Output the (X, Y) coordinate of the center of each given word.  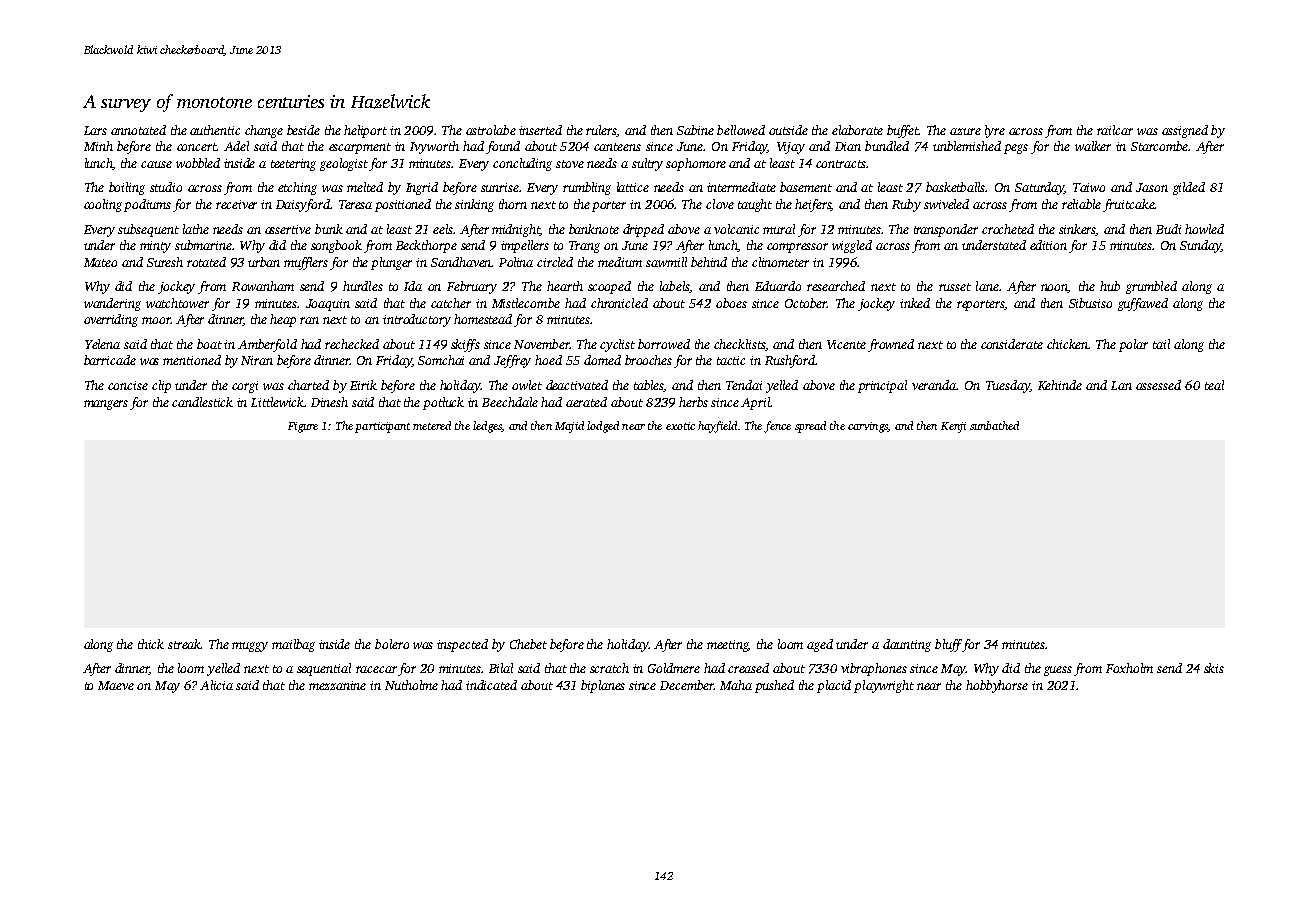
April (756, 403)
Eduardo (778, 286)
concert (197, 147)
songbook (336, 246)
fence (777, 427)
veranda (934, 385)
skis (1214, 668)
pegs (1016, 149)
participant (382, 427)
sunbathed (994, 425)
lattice (633, 187)
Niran (257, 360)
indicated (491, 685)
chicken (1067, 344)
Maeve (116, 685)
